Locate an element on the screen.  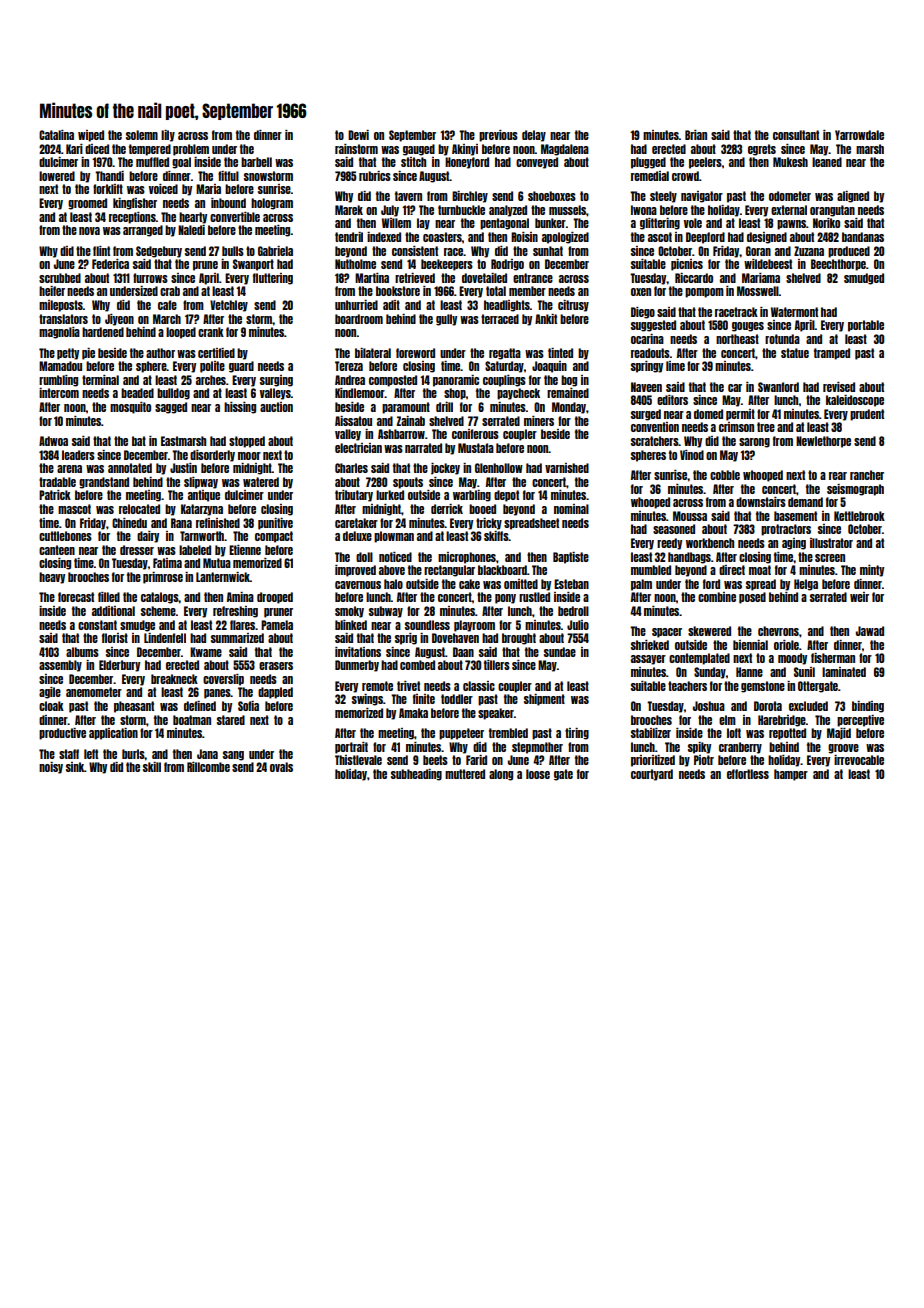
blackboard is located at coordinates (502, 570).
